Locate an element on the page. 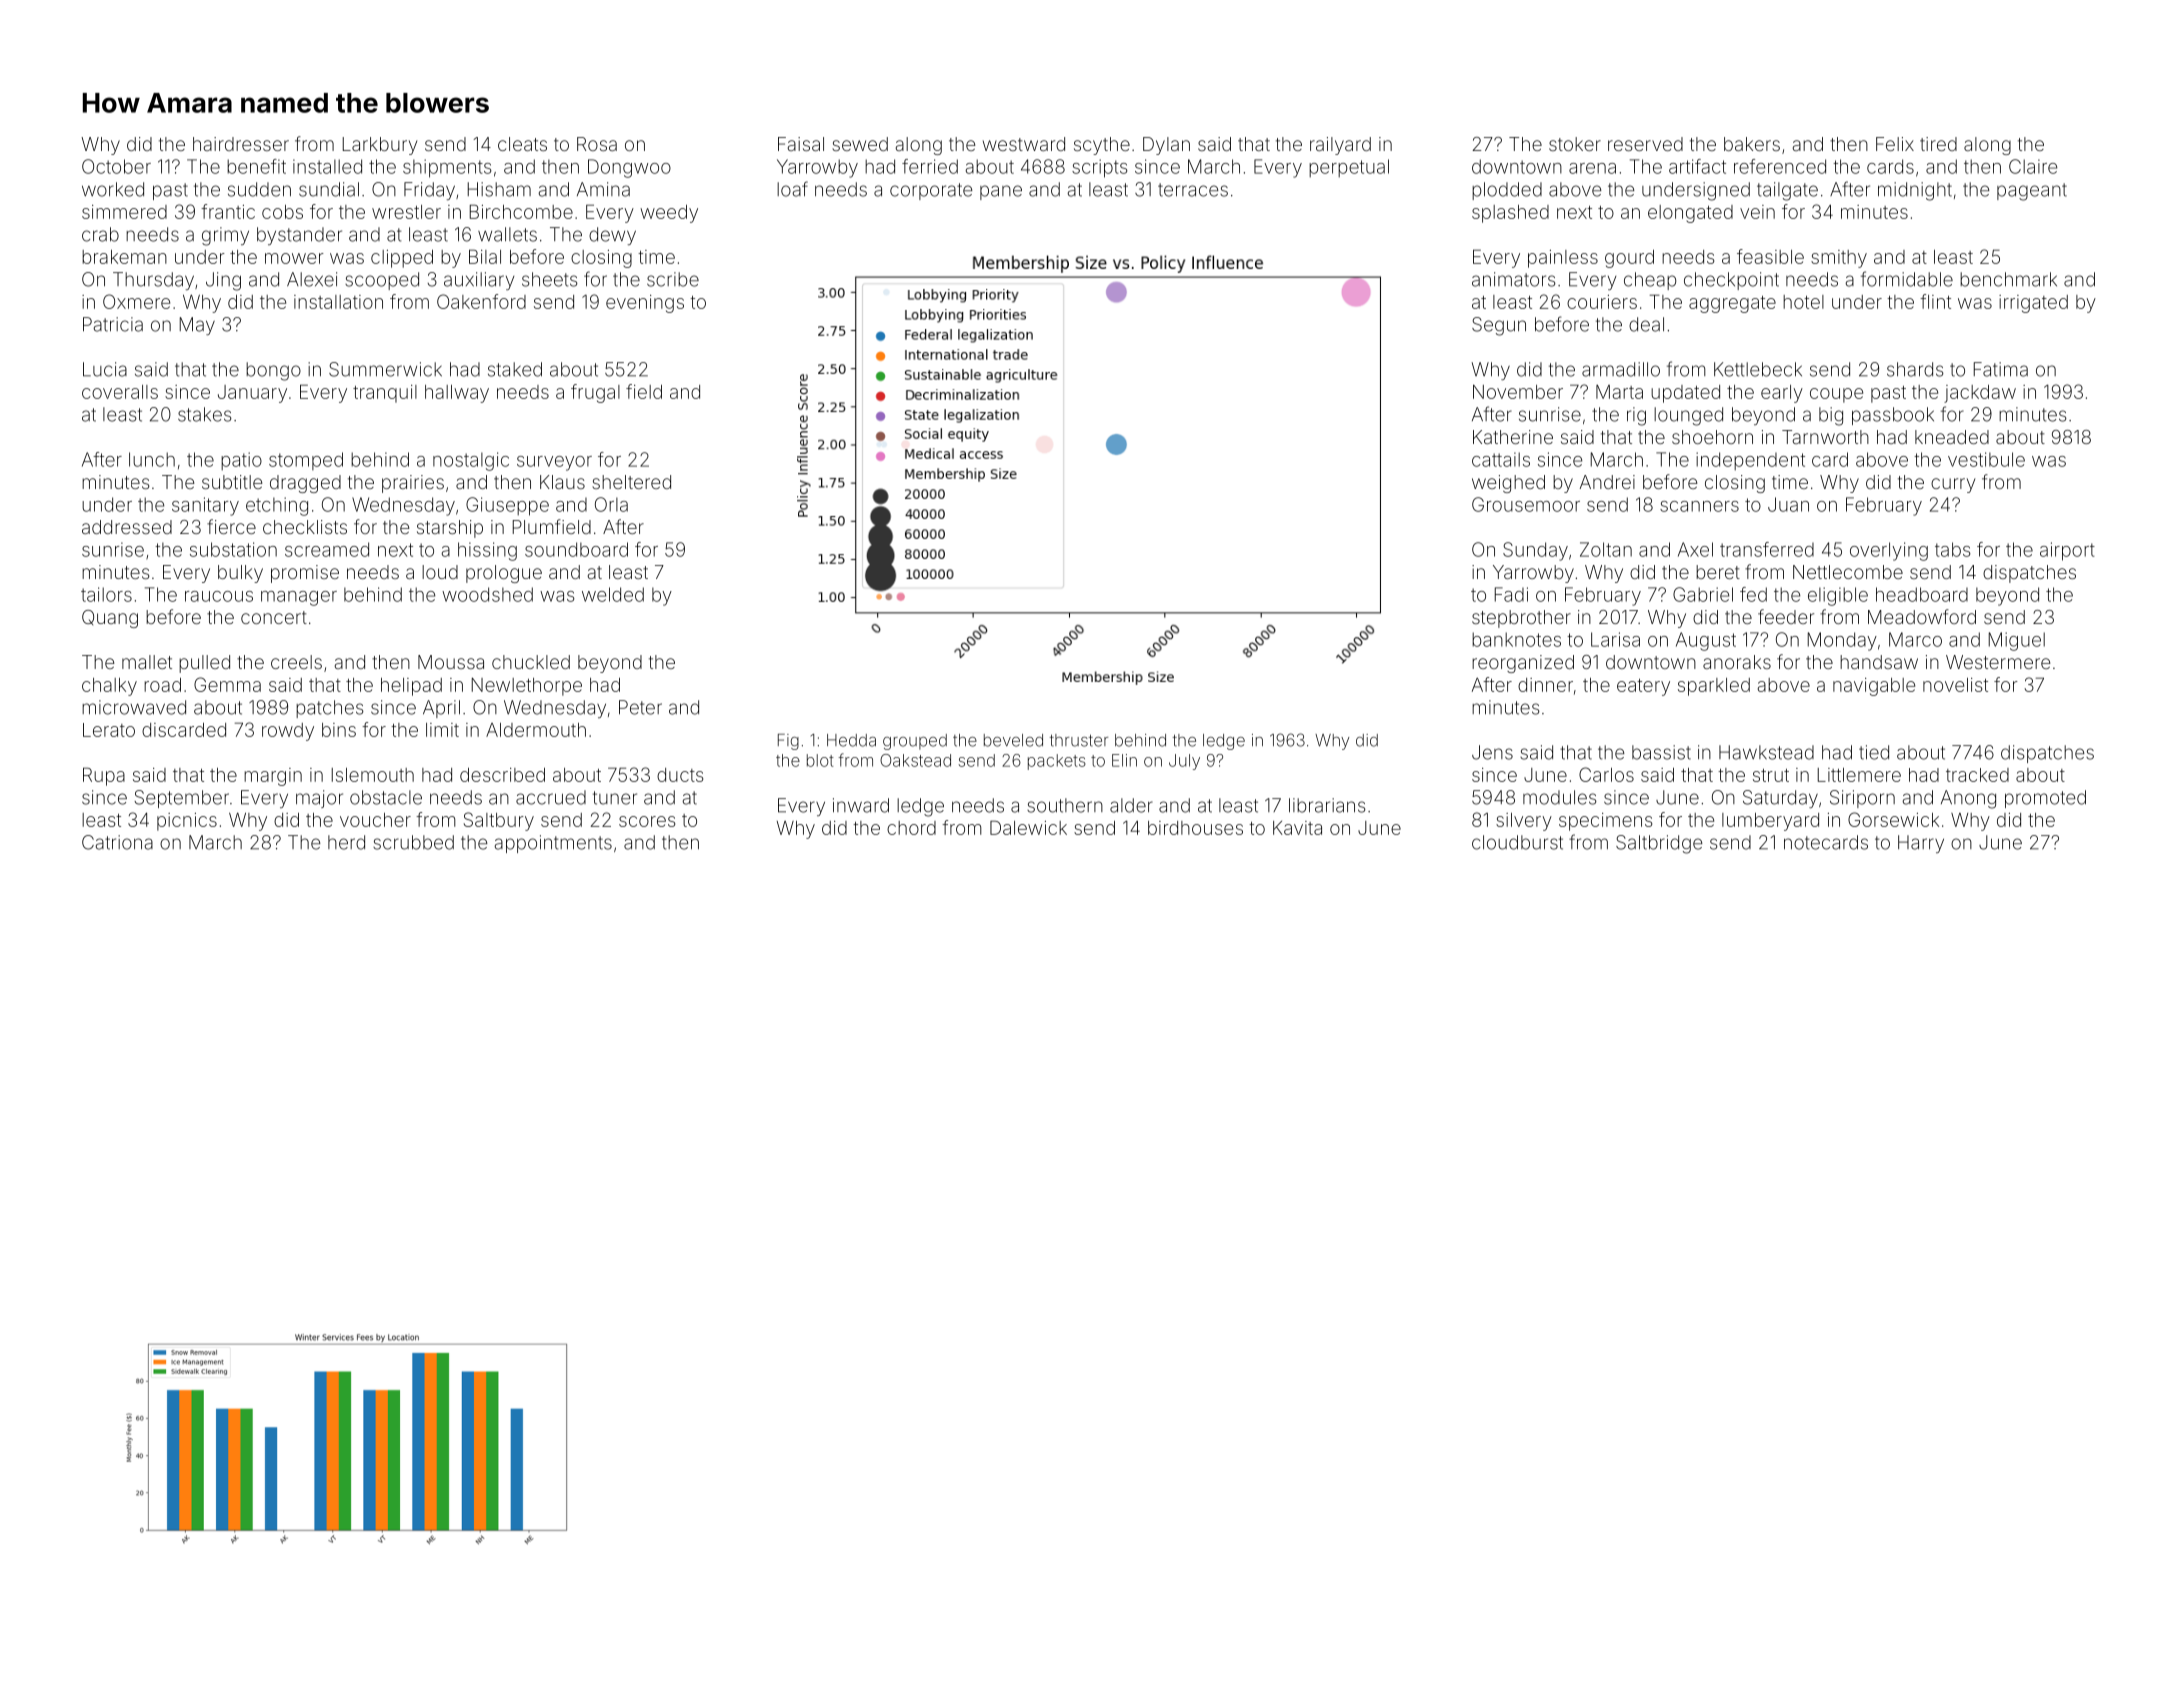  Rosa is located at coordinates (597, 144).
